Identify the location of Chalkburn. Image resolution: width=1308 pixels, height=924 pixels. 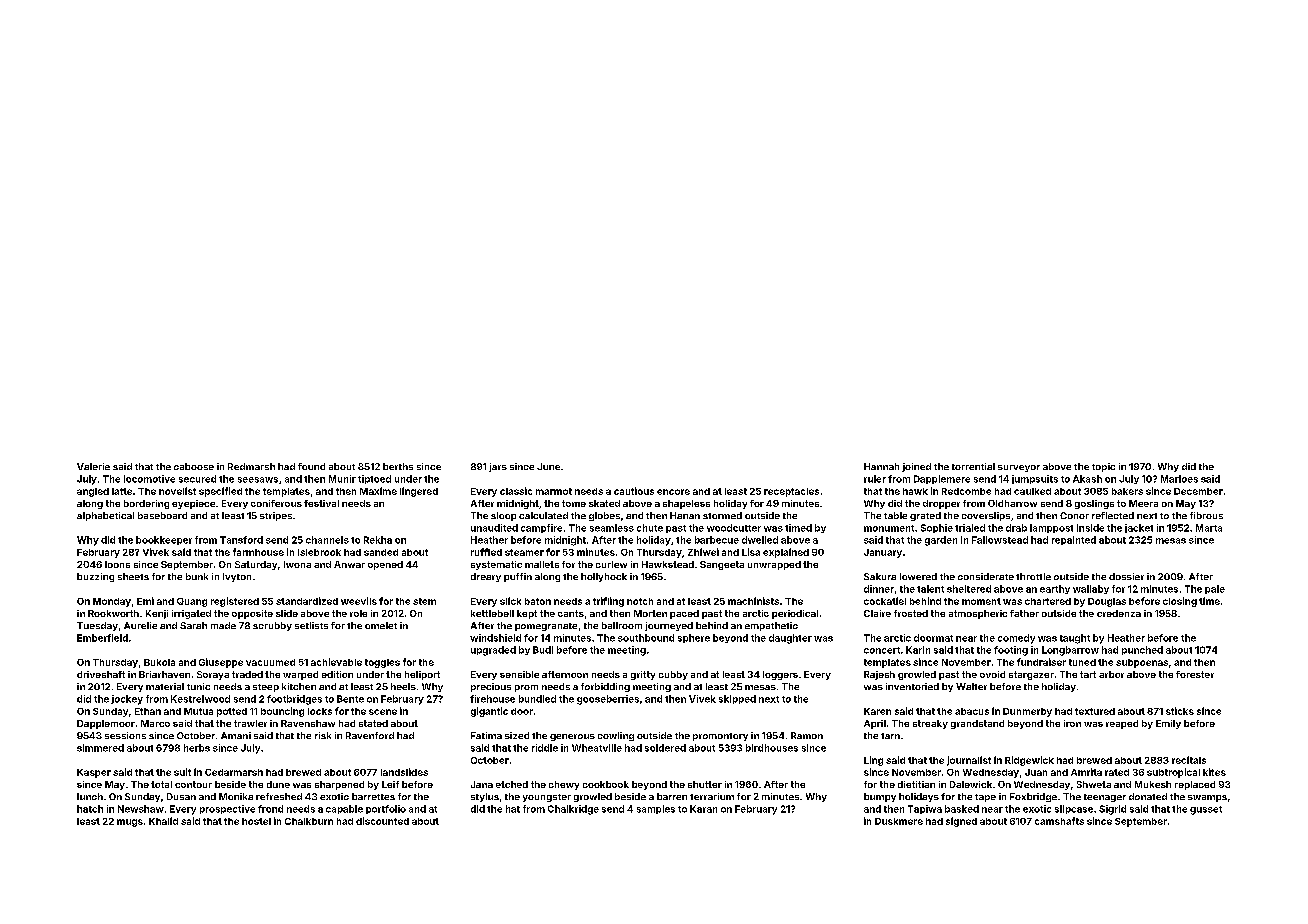
(309, 821).
